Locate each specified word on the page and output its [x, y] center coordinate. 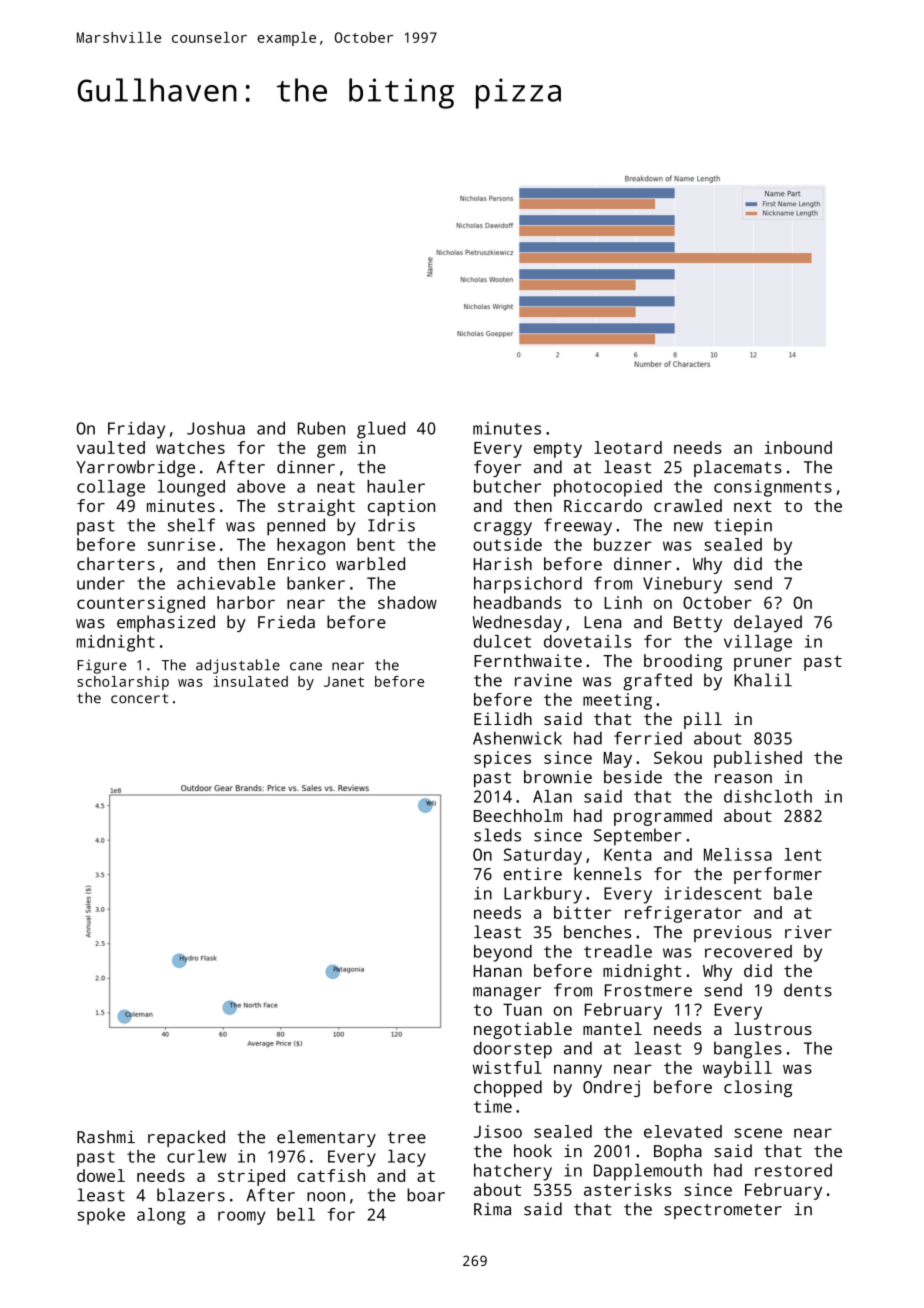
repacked [186, 1138]
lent [803, 854]
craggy [503, 529]
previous [733, 933]
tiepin [743, 527]
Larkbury [543, 895]
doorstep [513, 1050]
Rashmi [106, 1137]
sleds [497, 835]
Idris [391, 525]
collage [111, 488]
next [753, 506]
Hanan [498, 971]
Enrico [297, 563]
